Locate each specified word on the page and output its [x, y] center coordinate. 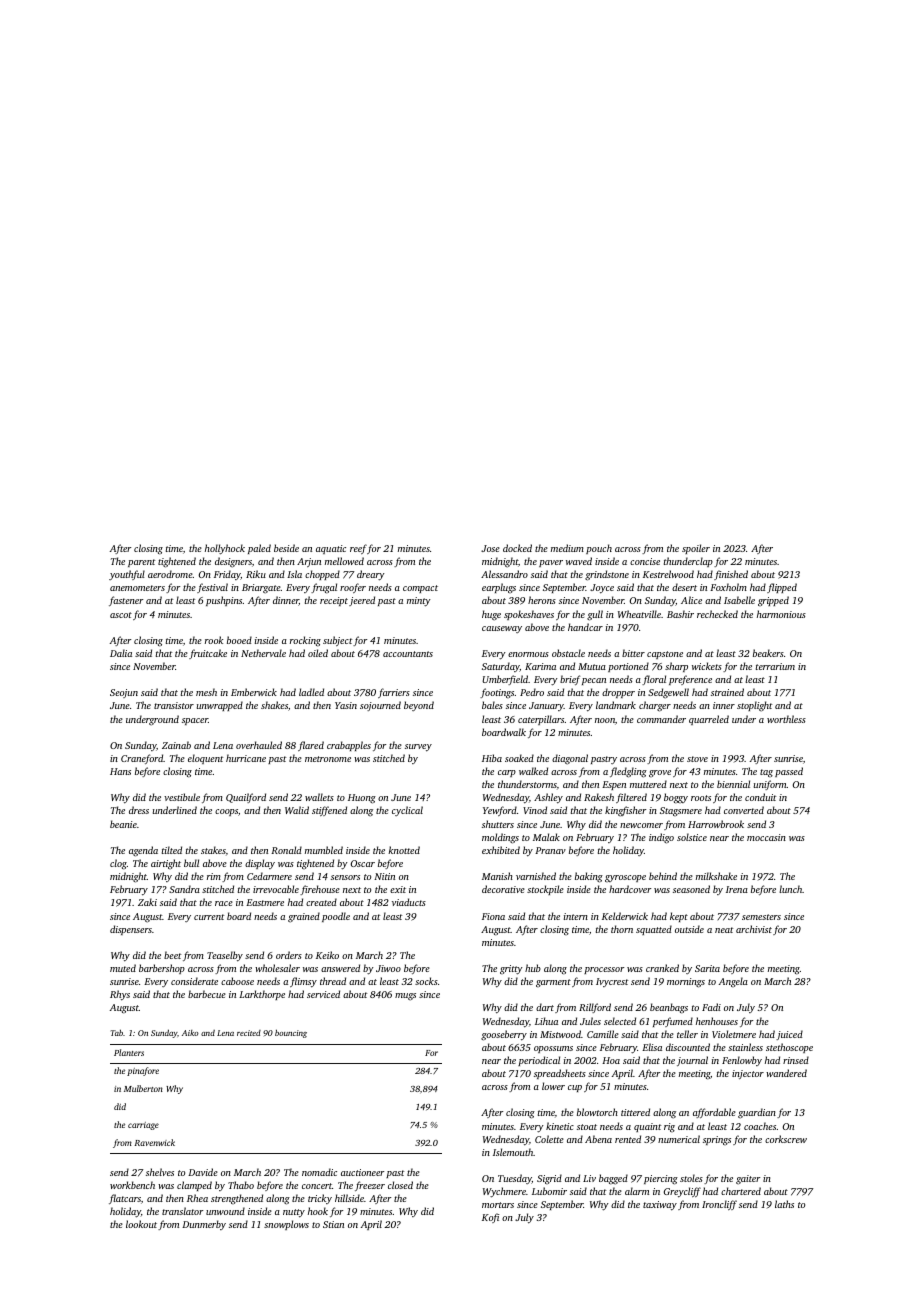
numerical [679, 1139]
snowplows [286, 1225]
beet [172, 955]
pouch [599, 549]
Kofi [490, 1218]
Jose [490, 548]
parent [141, 563]
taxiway [660, 1206]
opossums [553, 1049]
